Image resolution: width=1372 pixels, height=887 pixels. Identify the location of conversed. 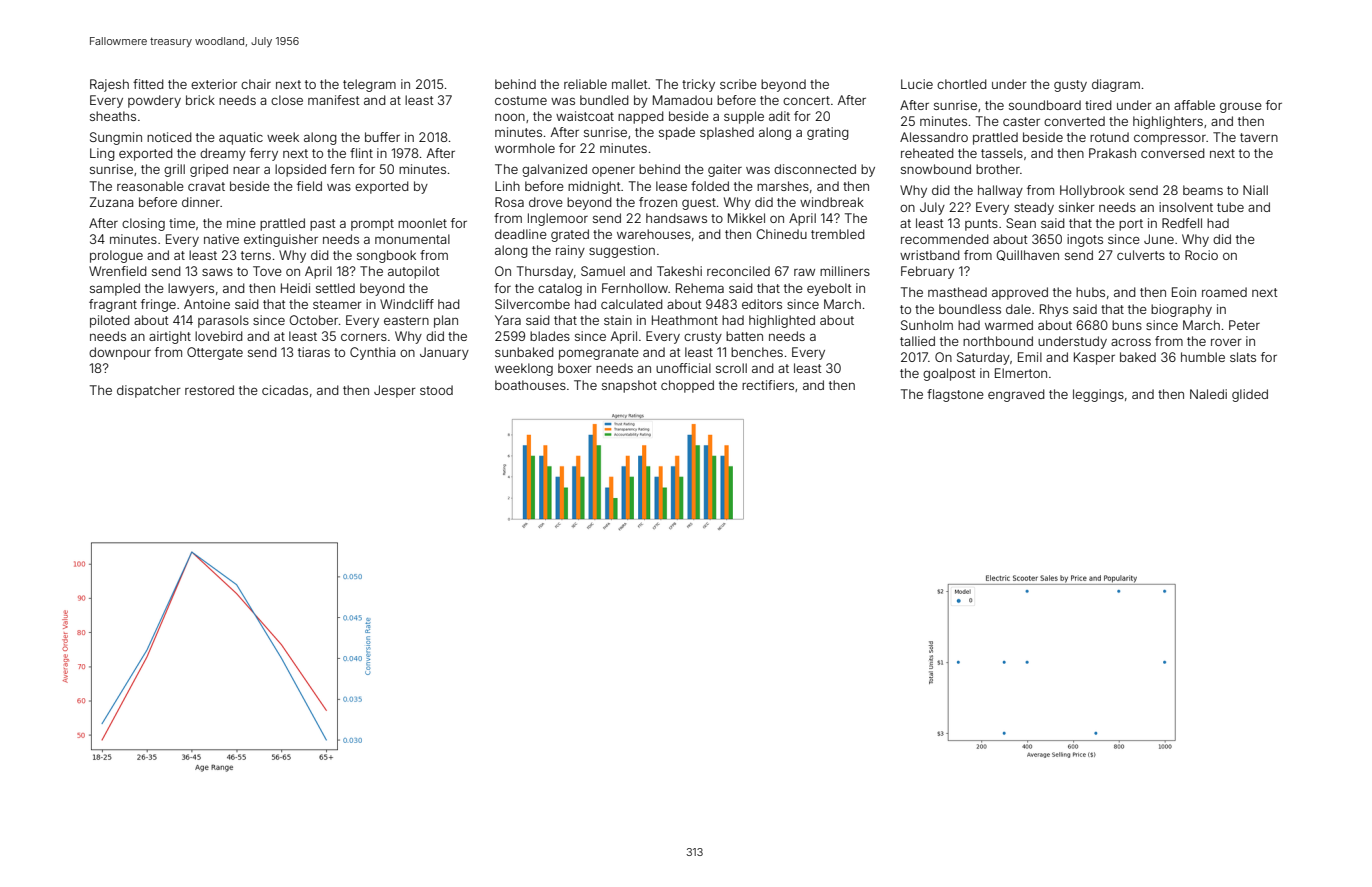
(1173, 153).
